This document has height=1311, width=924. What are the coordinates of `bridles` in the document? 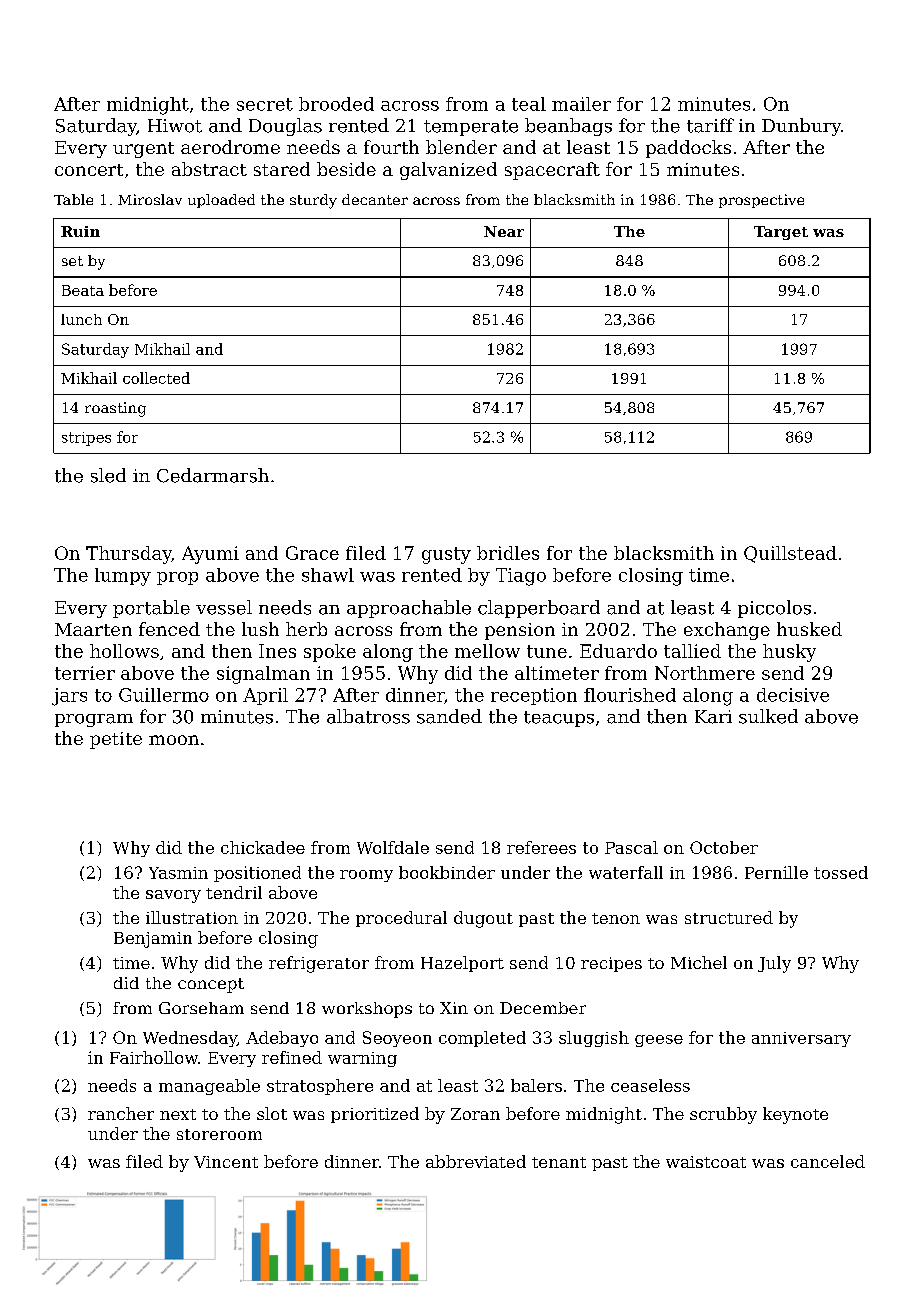 It's located at (508, 553).
